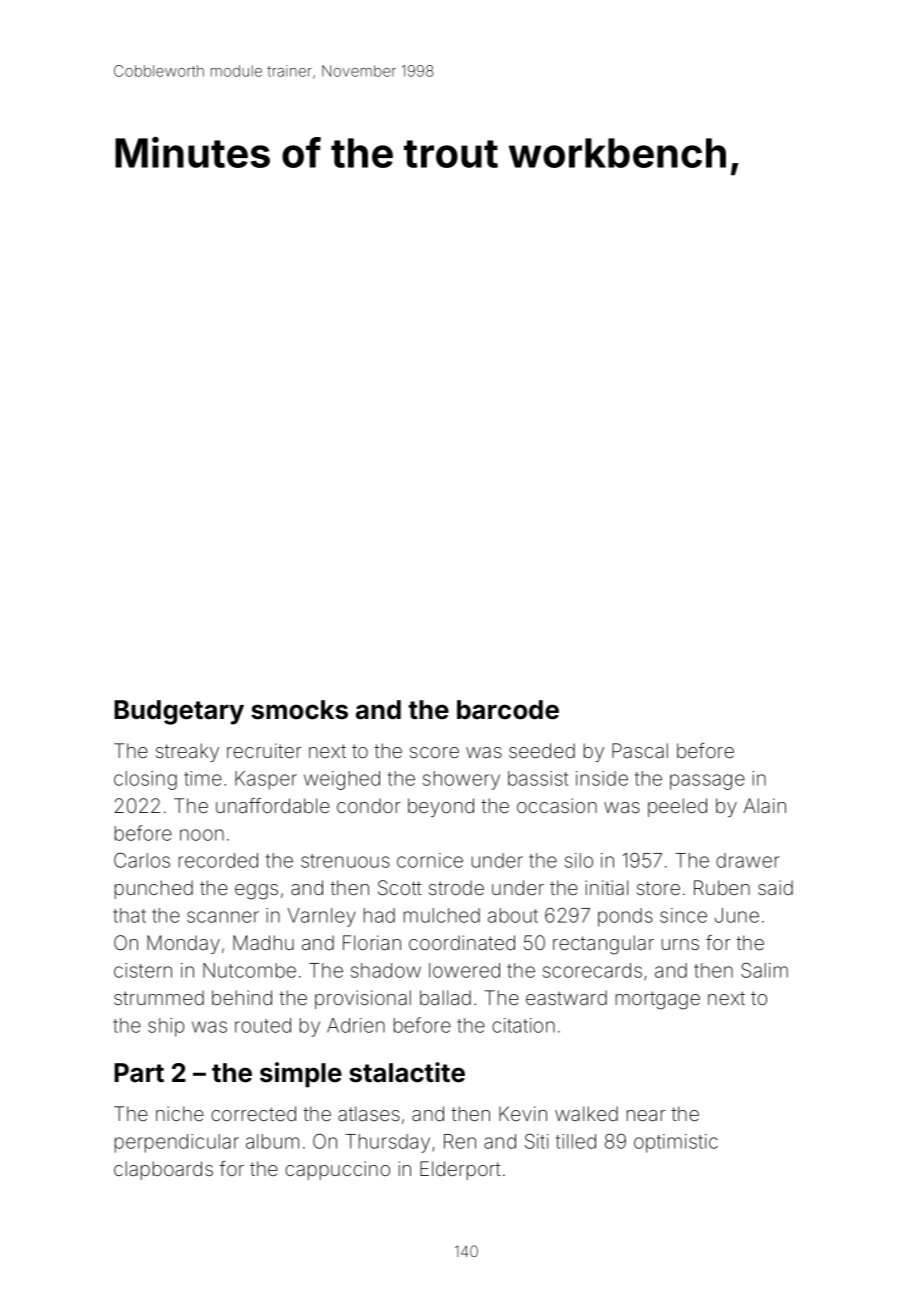 The height and width of the screenshot is (1316, 908). I want to click on Salim, so click(764, 970).
